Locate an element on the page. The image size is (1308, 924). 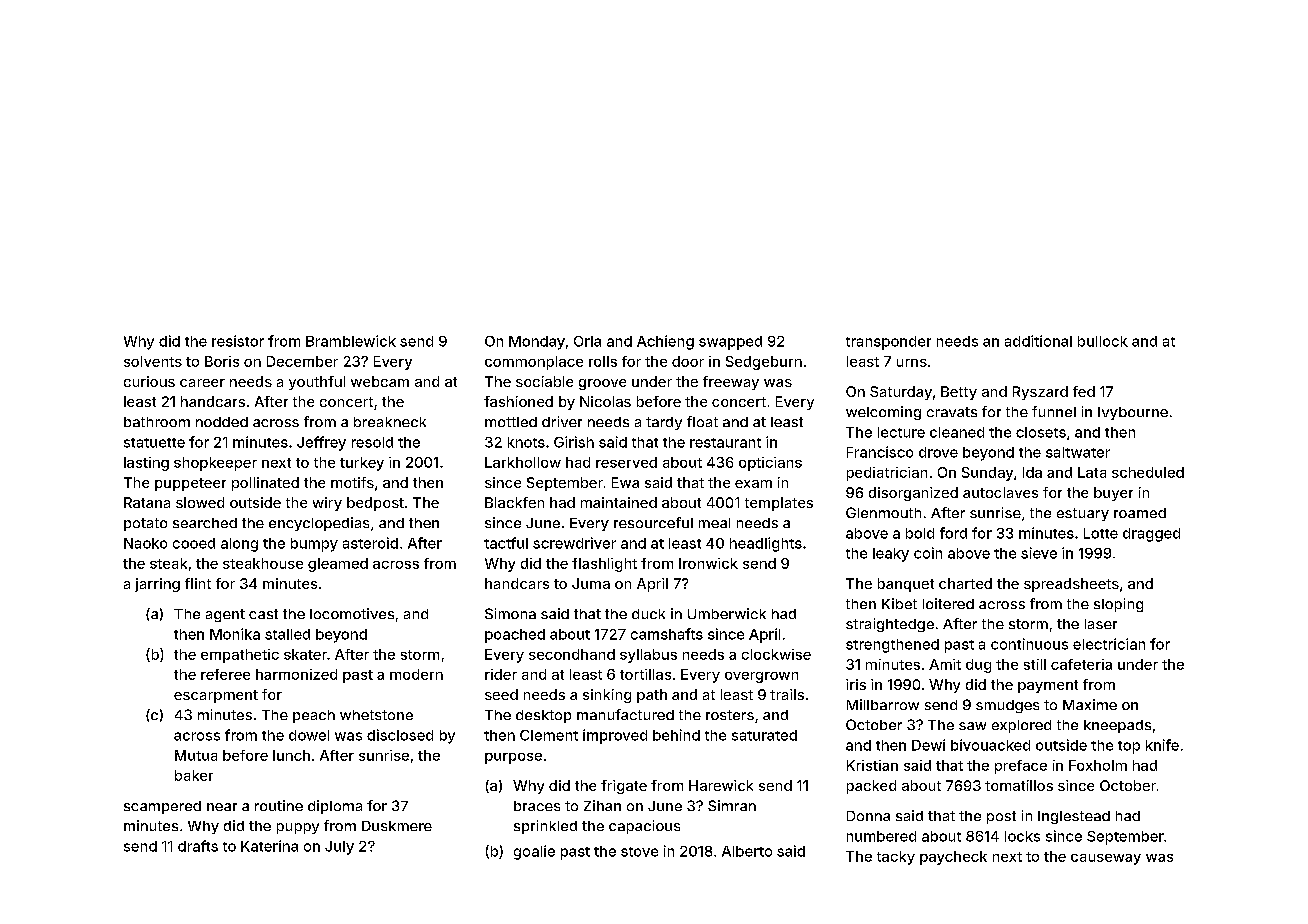
trails is located at coordinates (787, 694).
